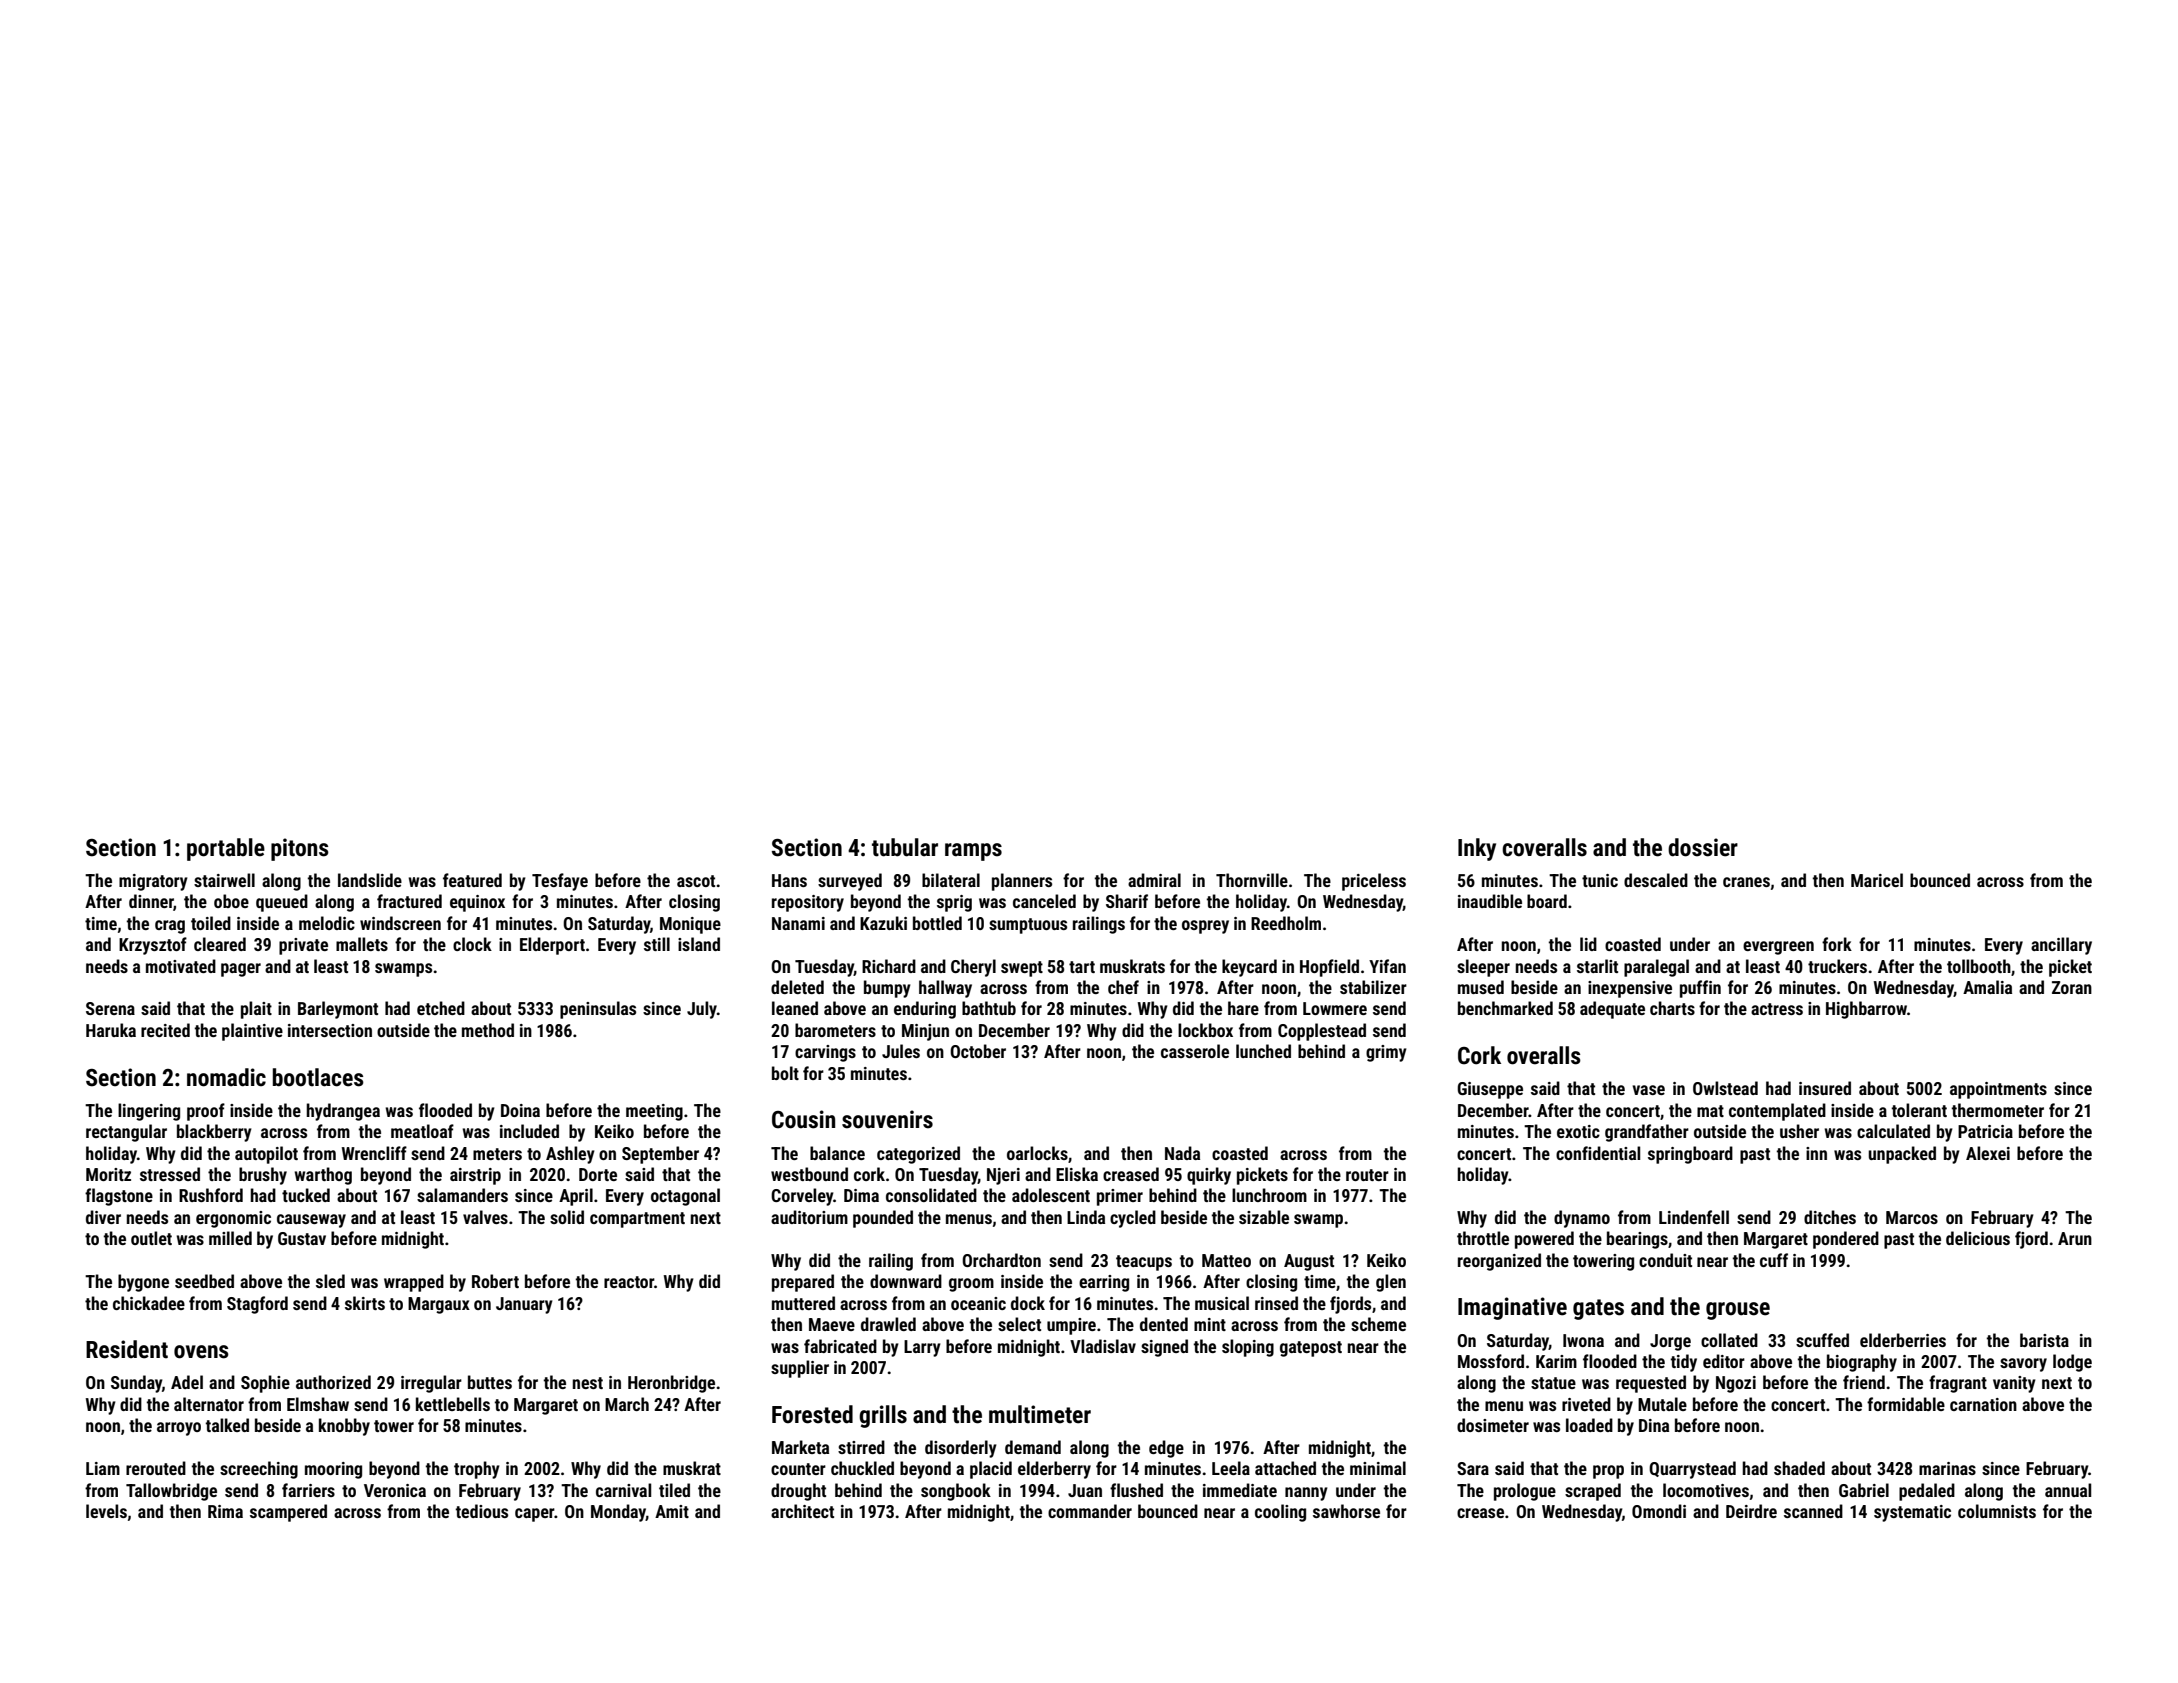 The width and height of the screenshot is (2178, 1683). What do you see at coordinates (1090, 1511) in the screenshot?
I see `commander` at bounding box center [1090, 1511].
